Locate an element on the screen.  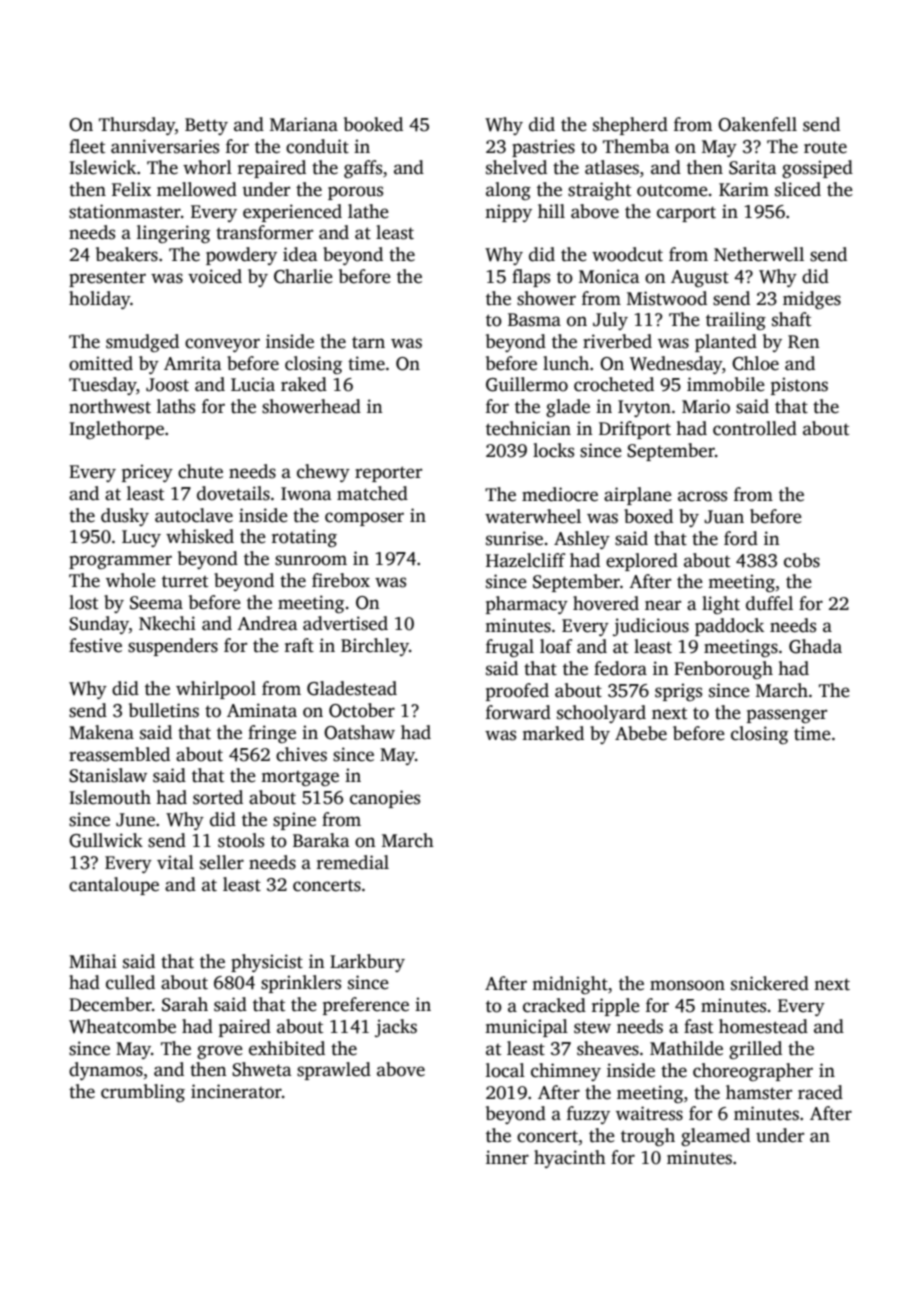
Oakenfell is located at coordinates (757, 124).
